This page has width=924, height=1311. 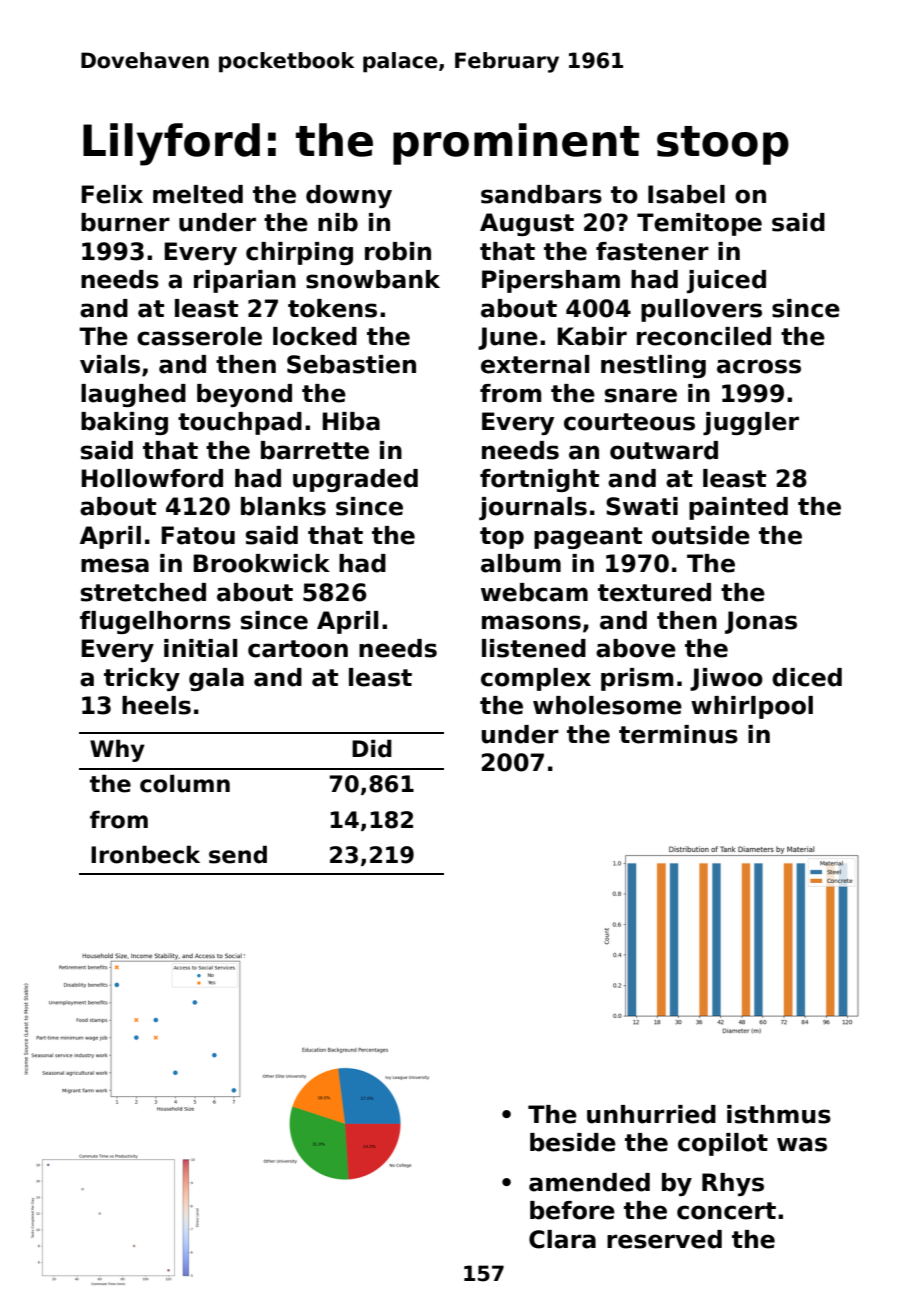 I want to click on Did, so click(x=372, y=748).
